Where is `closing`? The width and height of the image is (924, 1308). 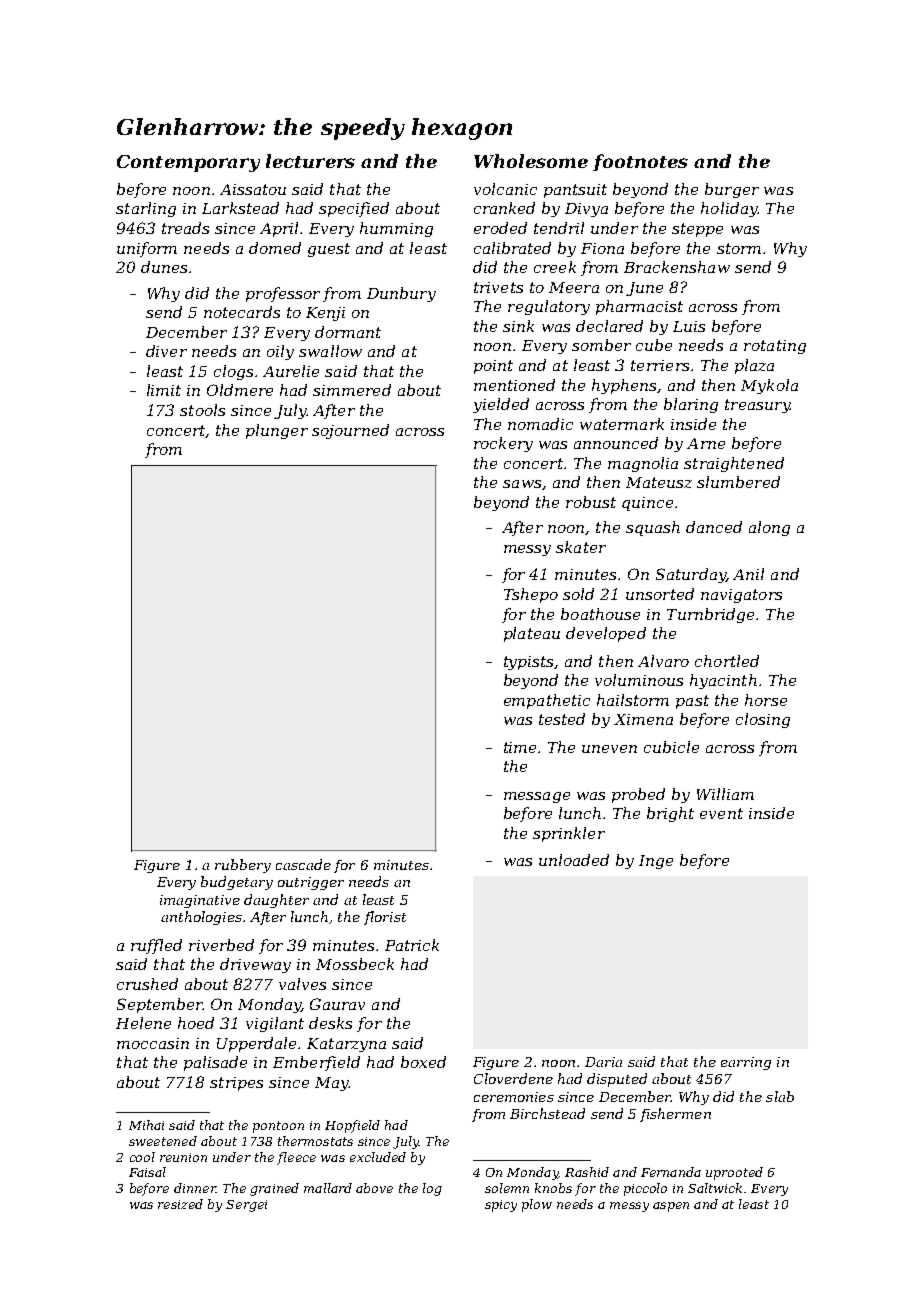
closing is located at coordinates (763, 720).
